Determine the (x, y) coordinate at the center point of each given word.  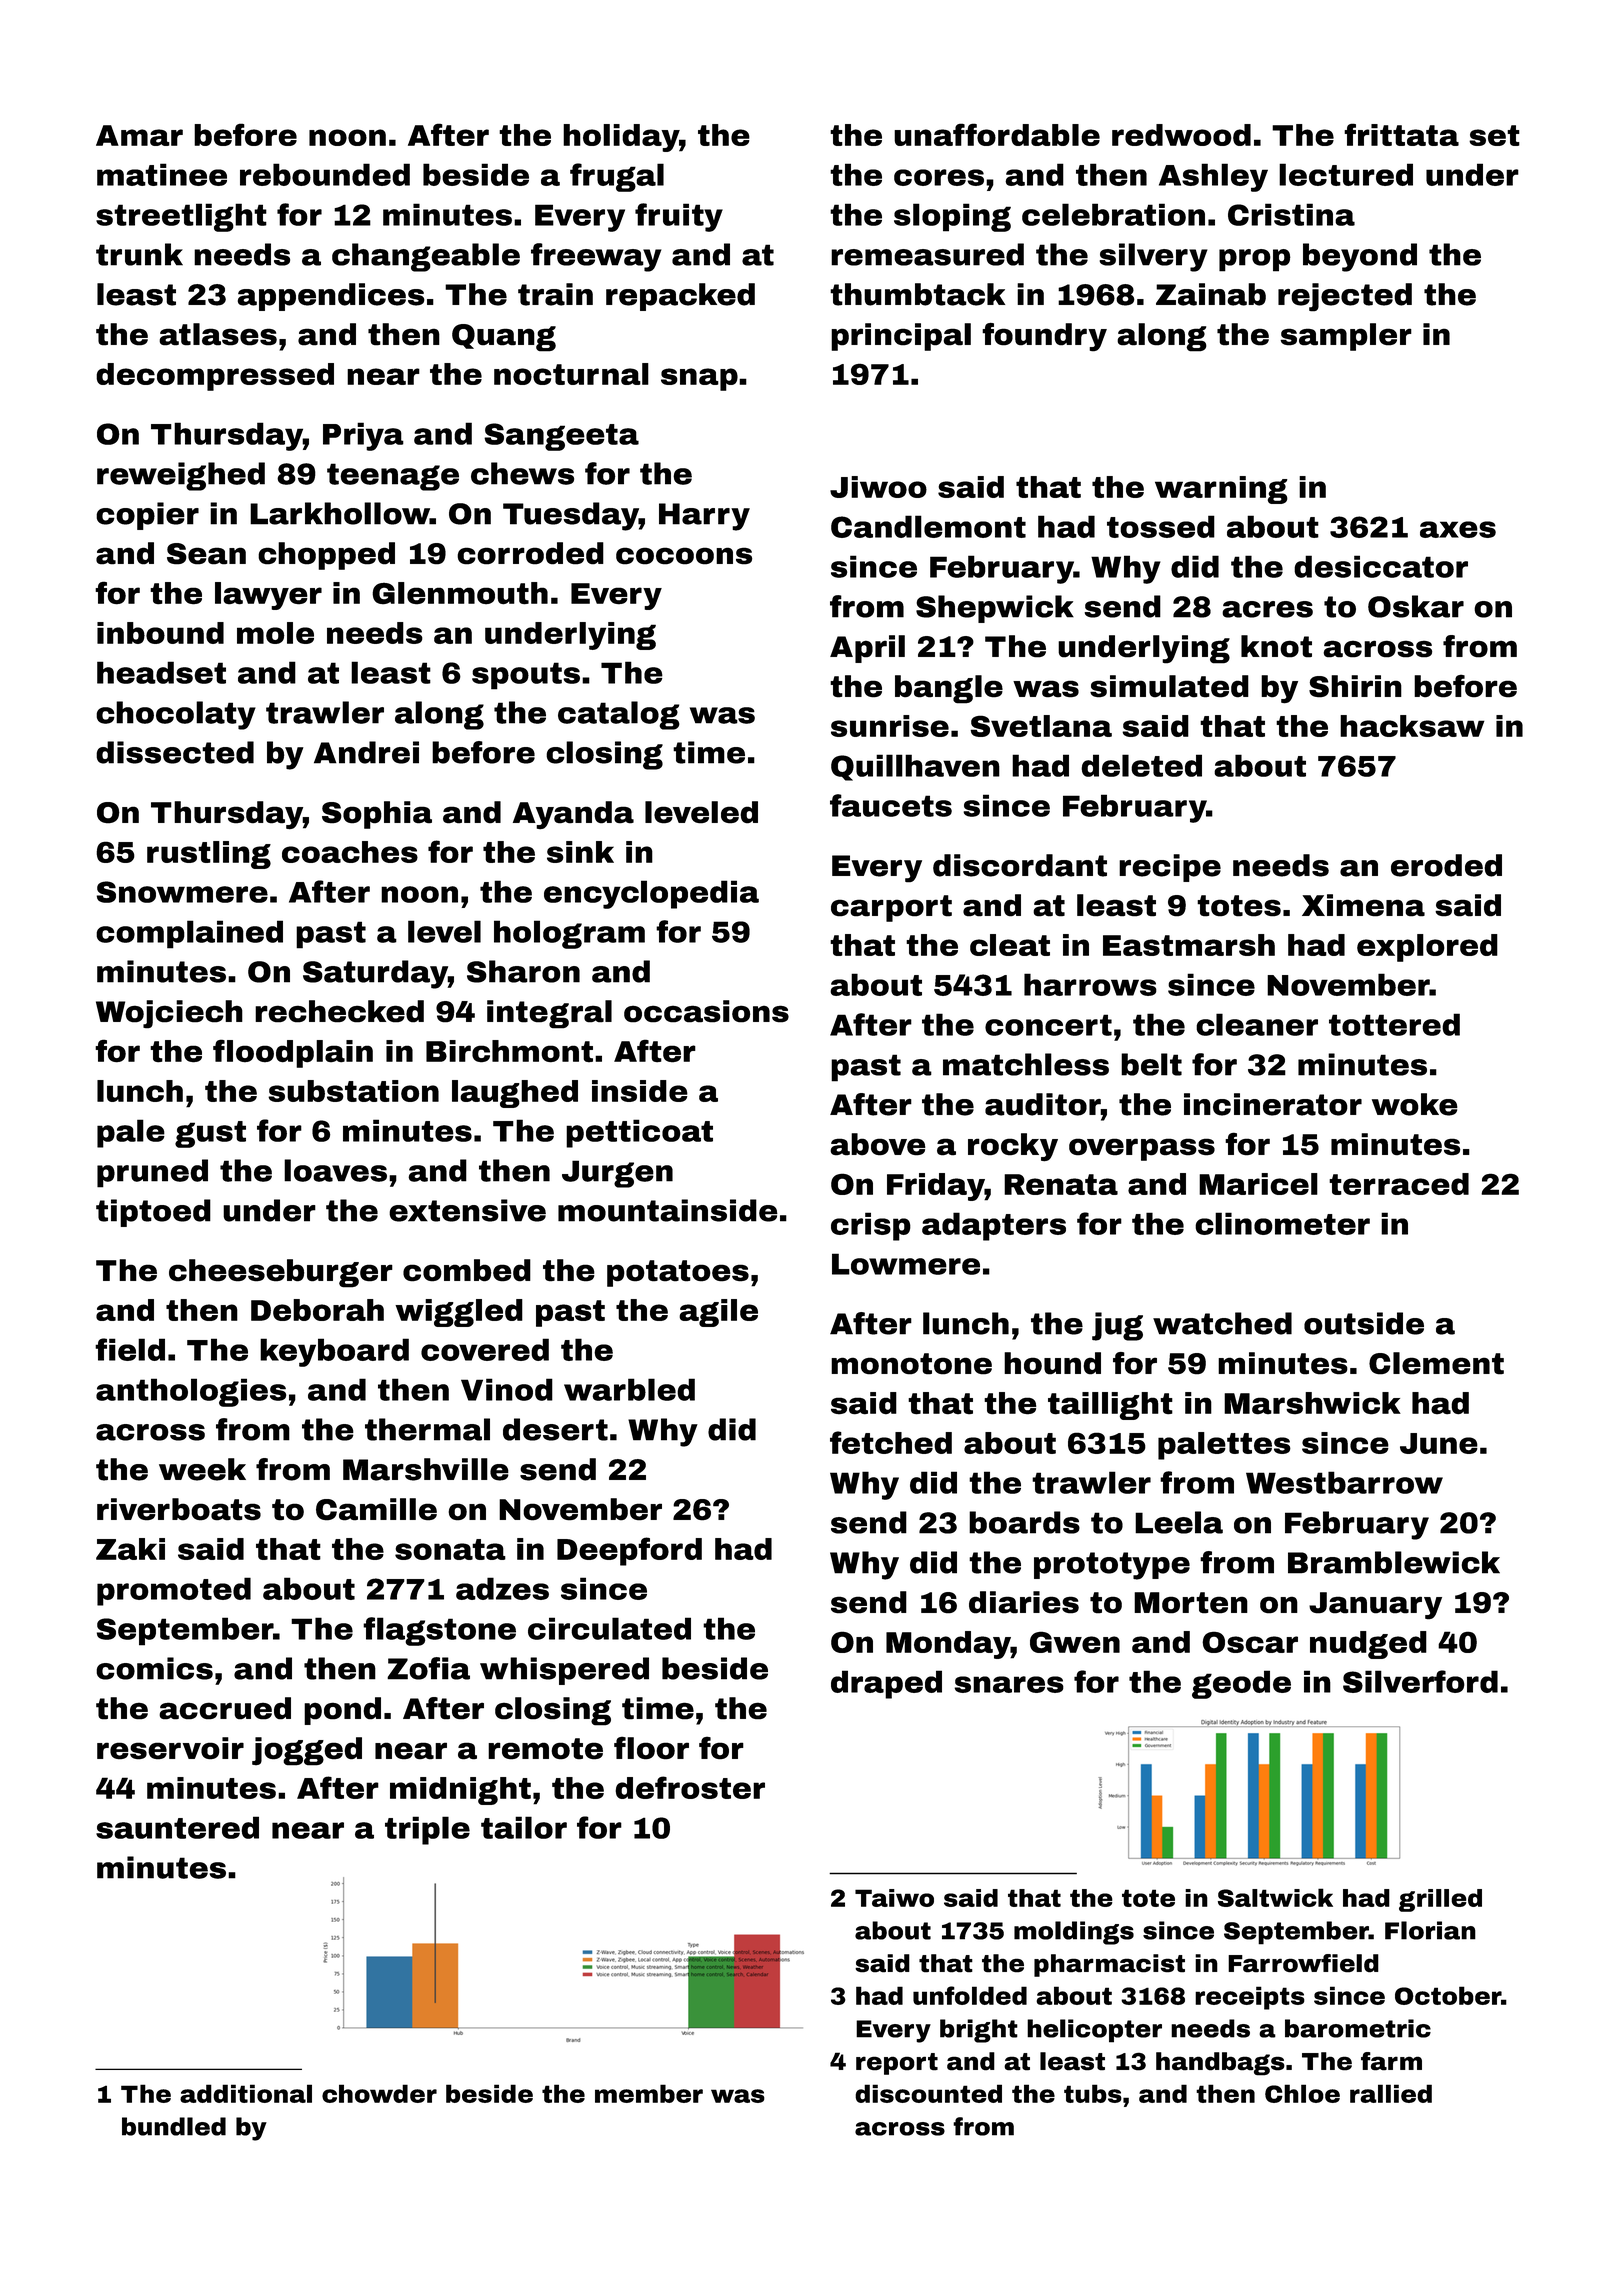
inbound (160, 633)
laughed (515, 1094)
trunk (139, 254)
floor (651, 1748)
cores (939, 177)
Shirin (1355, 686)
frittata (1401, 134)
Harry (704, 517)
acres (1267, 609)
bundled (174, 2126)
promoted (174, 1591)
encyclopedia (651, 894)
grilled (1440, 1900)
